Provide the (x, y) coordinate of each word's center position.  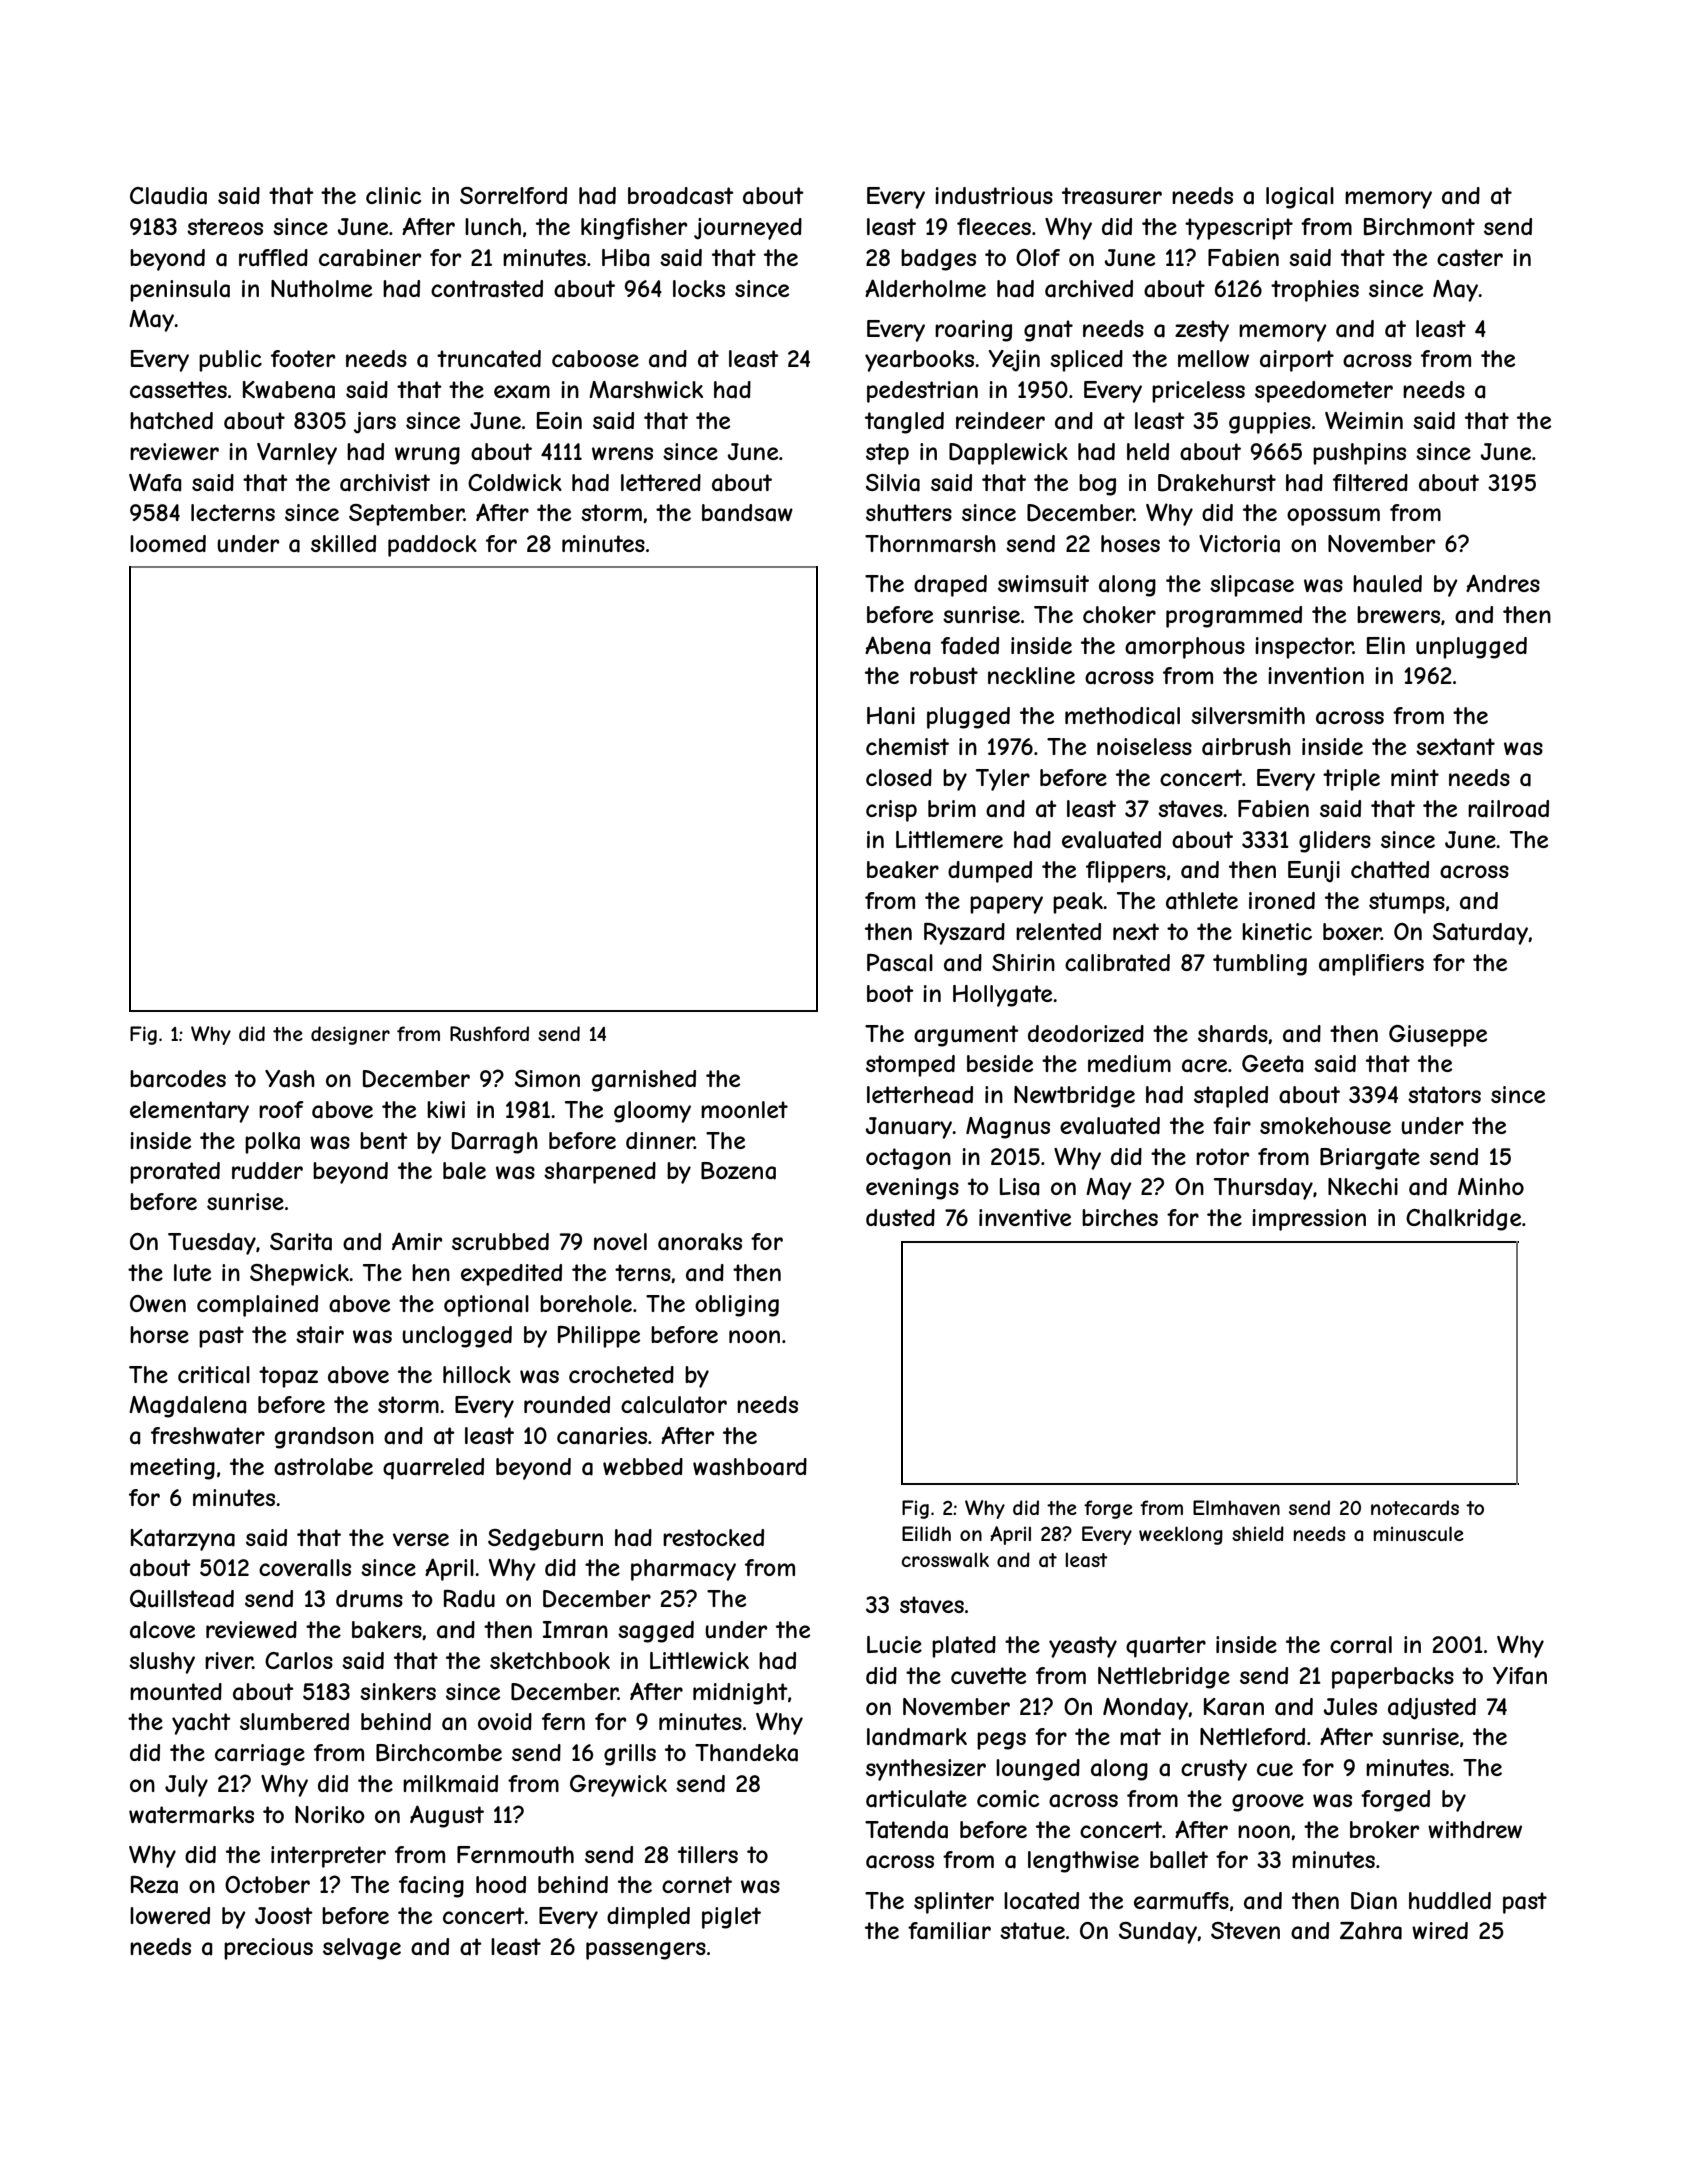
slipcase (1252, 586)
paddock (432, 546)
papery (1006, 905)
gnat (1048, 331)
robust (944, 675)
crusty (1214, 1770)
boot (890, 993)
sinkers (398, 1691)
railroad (1508, 809)
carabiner (370, 258)
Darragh (495, 1143)
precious (268, 1949)
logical (1300, 198)
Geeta (1272, 1064)
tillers (708, 1854)
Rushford (489, 1033)
